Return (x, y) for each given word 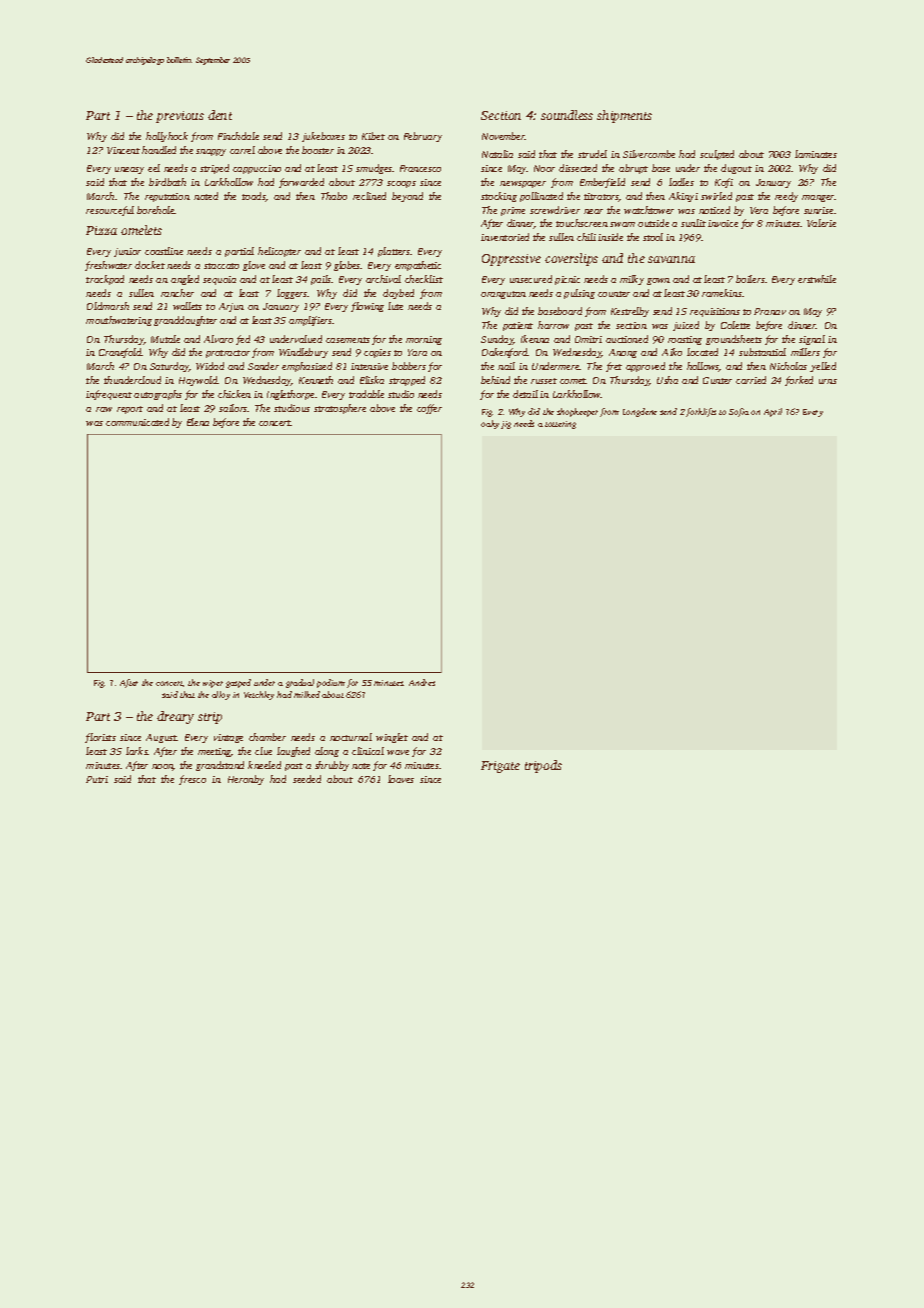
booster (318, 150)
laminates (816, 154)
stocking (499, 197)
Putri (97, 779)
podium (331, 683)
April (773, 412)
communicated (137, 422)
